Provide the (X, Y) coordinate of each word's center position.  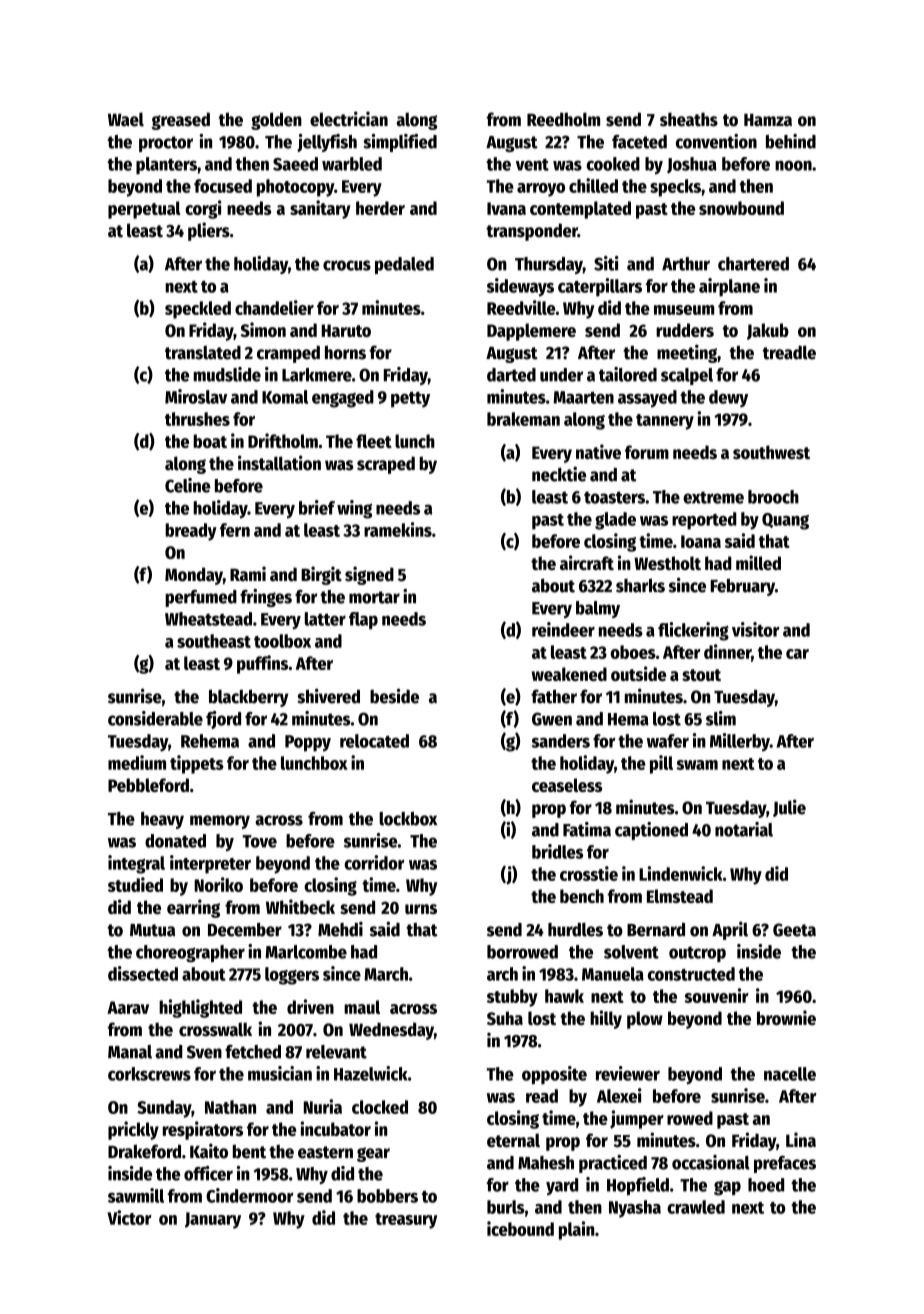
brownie (786, 1017)
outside (638, 673)
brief (317, 507)
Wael (126, 119)
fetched (253, 1052)
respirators (203, 1130)
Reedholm (563, 119)
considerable (155, 718)
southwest (771, 452)
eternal (513, 1140)
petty (410, 400)
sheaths (689, 119)
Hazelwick (370, 1073)
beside (394, 696)
